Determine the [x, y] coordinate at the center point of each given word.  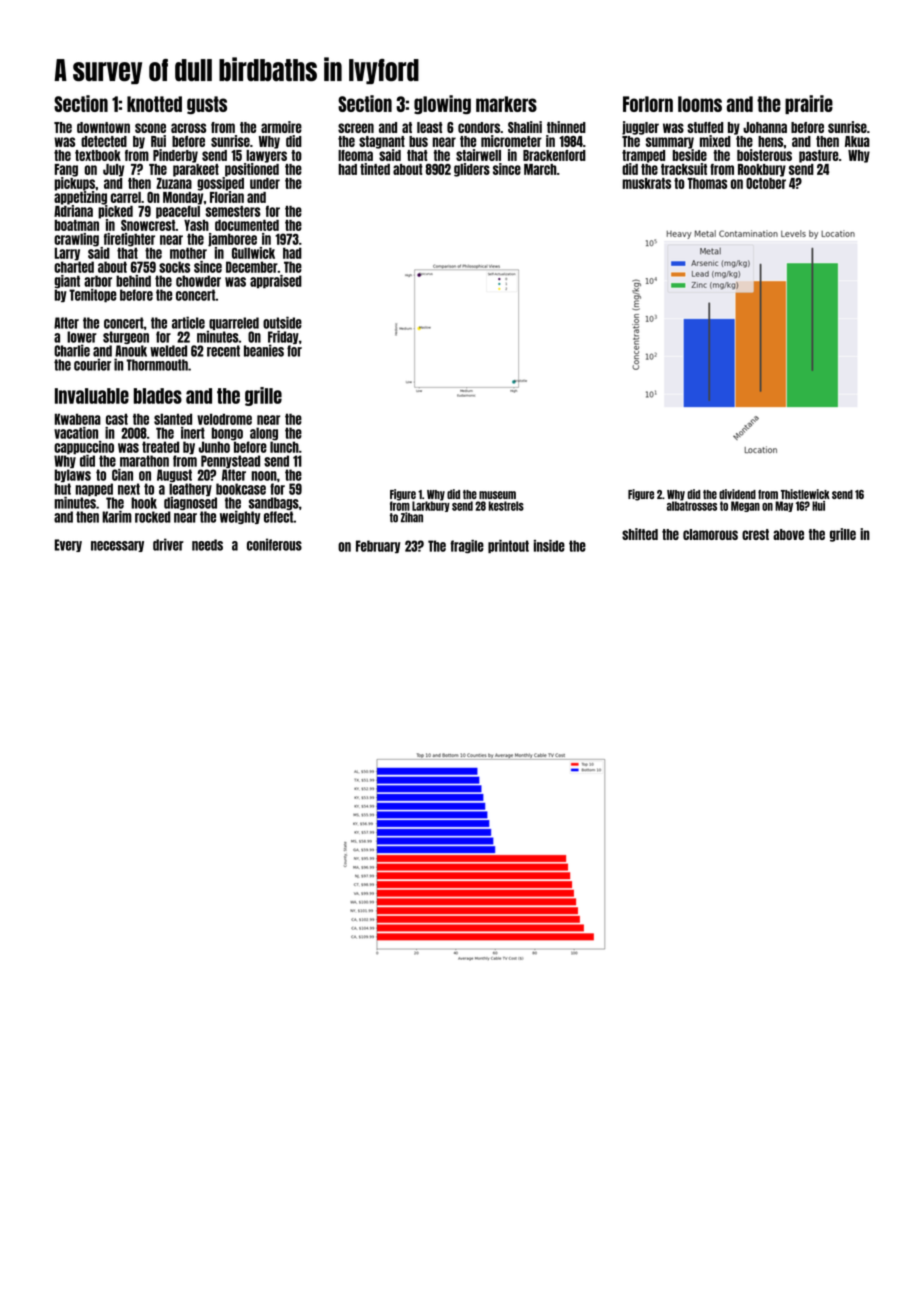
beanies [264, 350]
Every [68, 545]
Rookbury [762, 170]
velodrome [224, 419]
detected [104, 141]
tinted [375, 169]
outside [282, 322]
